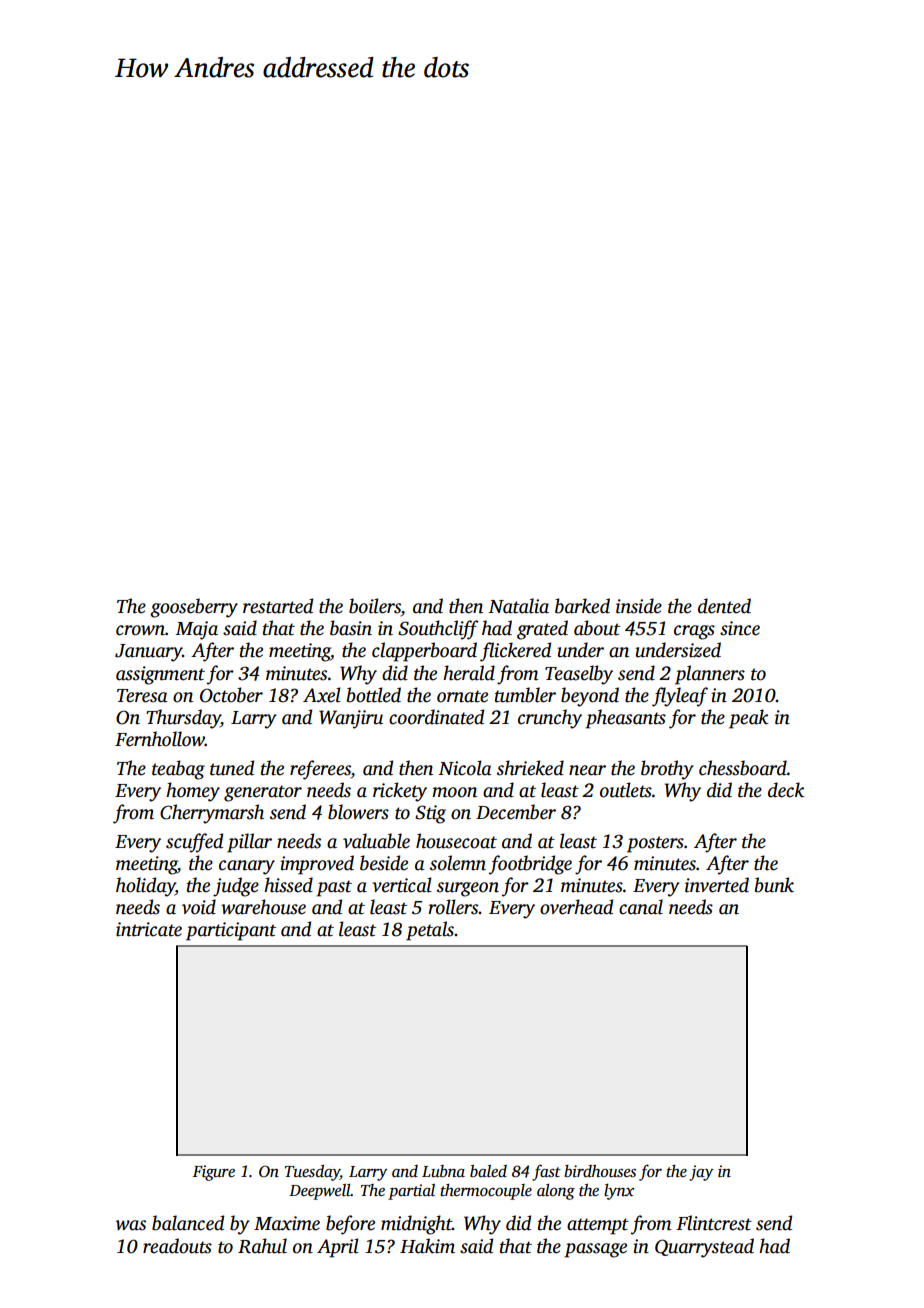 The height and width of the screenshot is (1308, 924). What do you see at coordinates (724, 606) in the screenshot?
I see `dented` at bounding box center [724, 606].
